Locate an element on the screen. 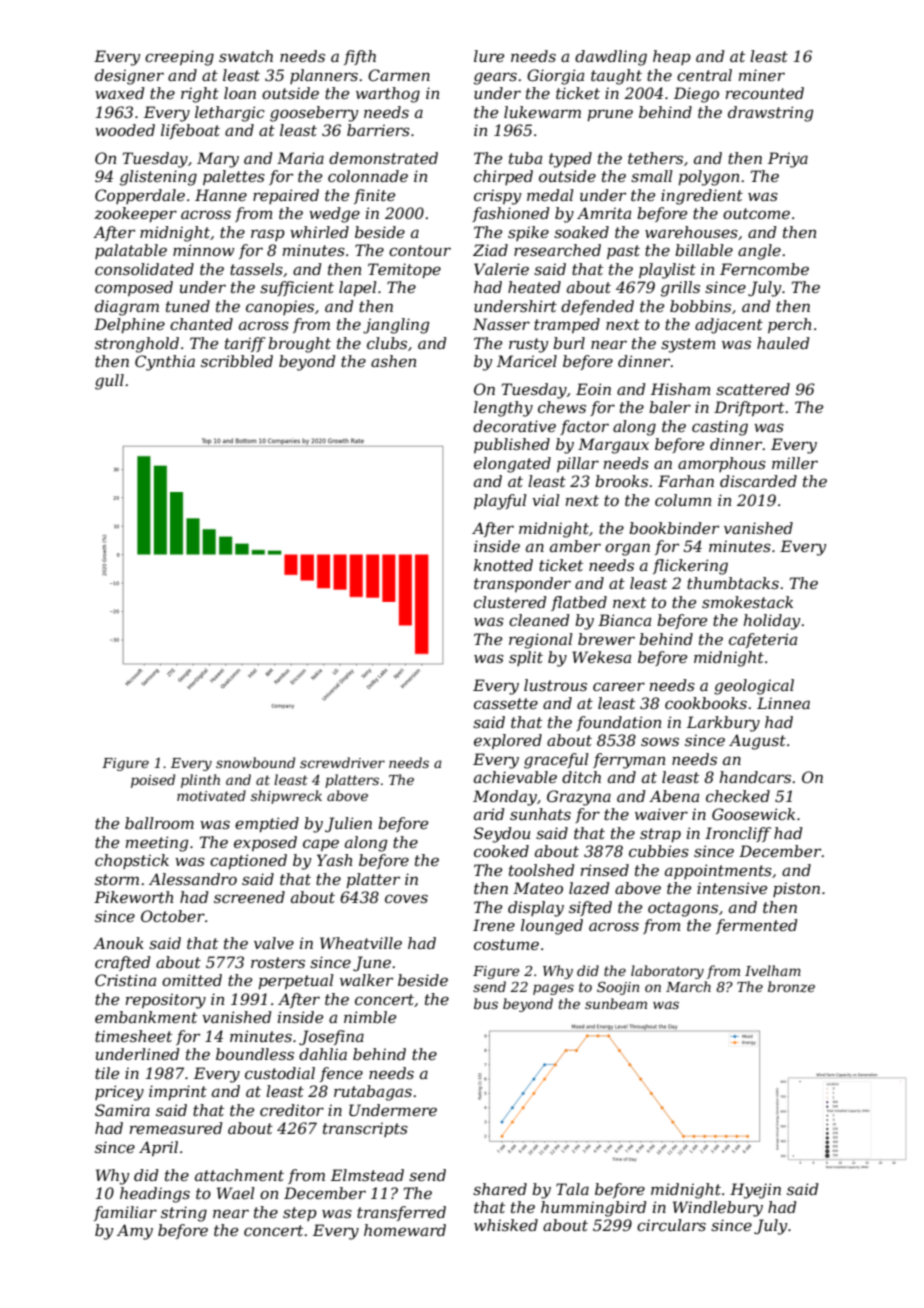  creditor is located at coordinates (292, 1110).
